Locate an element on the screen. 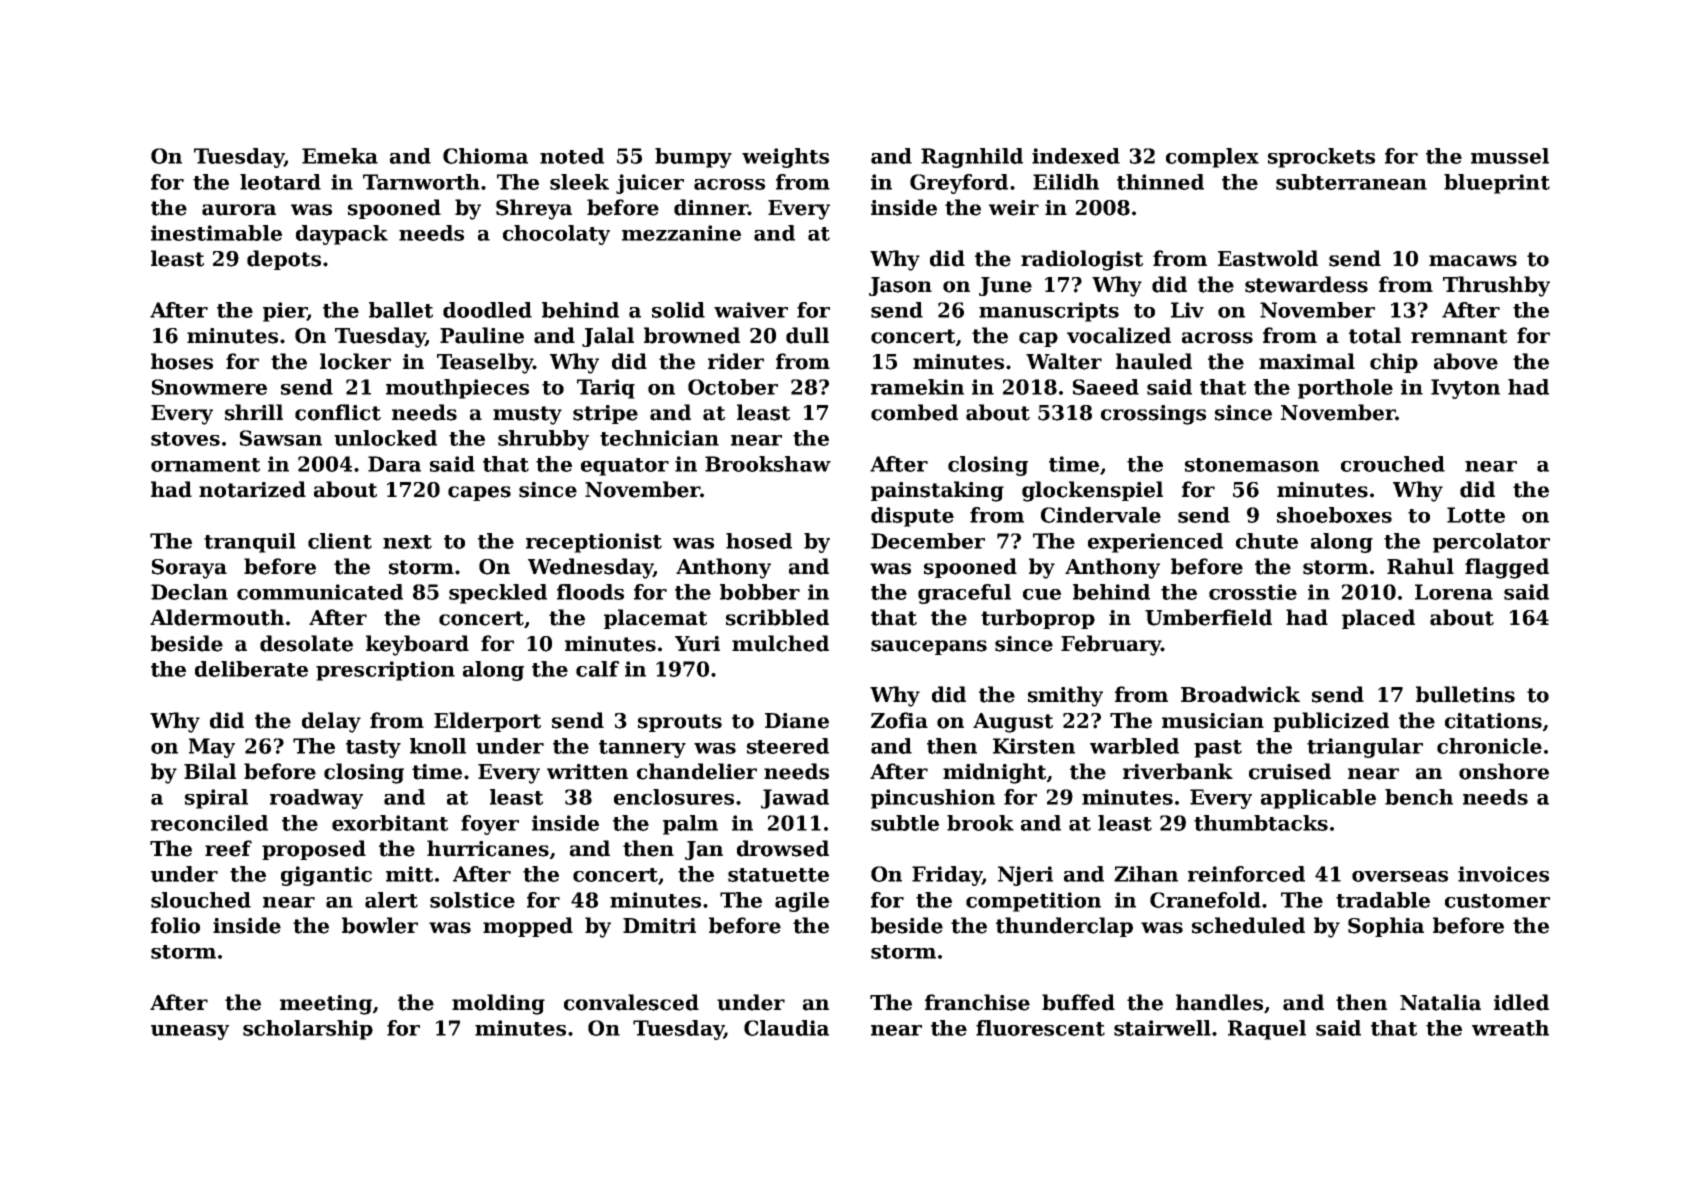 The image size is (1700, 1202). ramekin is located at coordinates (917, 387).
